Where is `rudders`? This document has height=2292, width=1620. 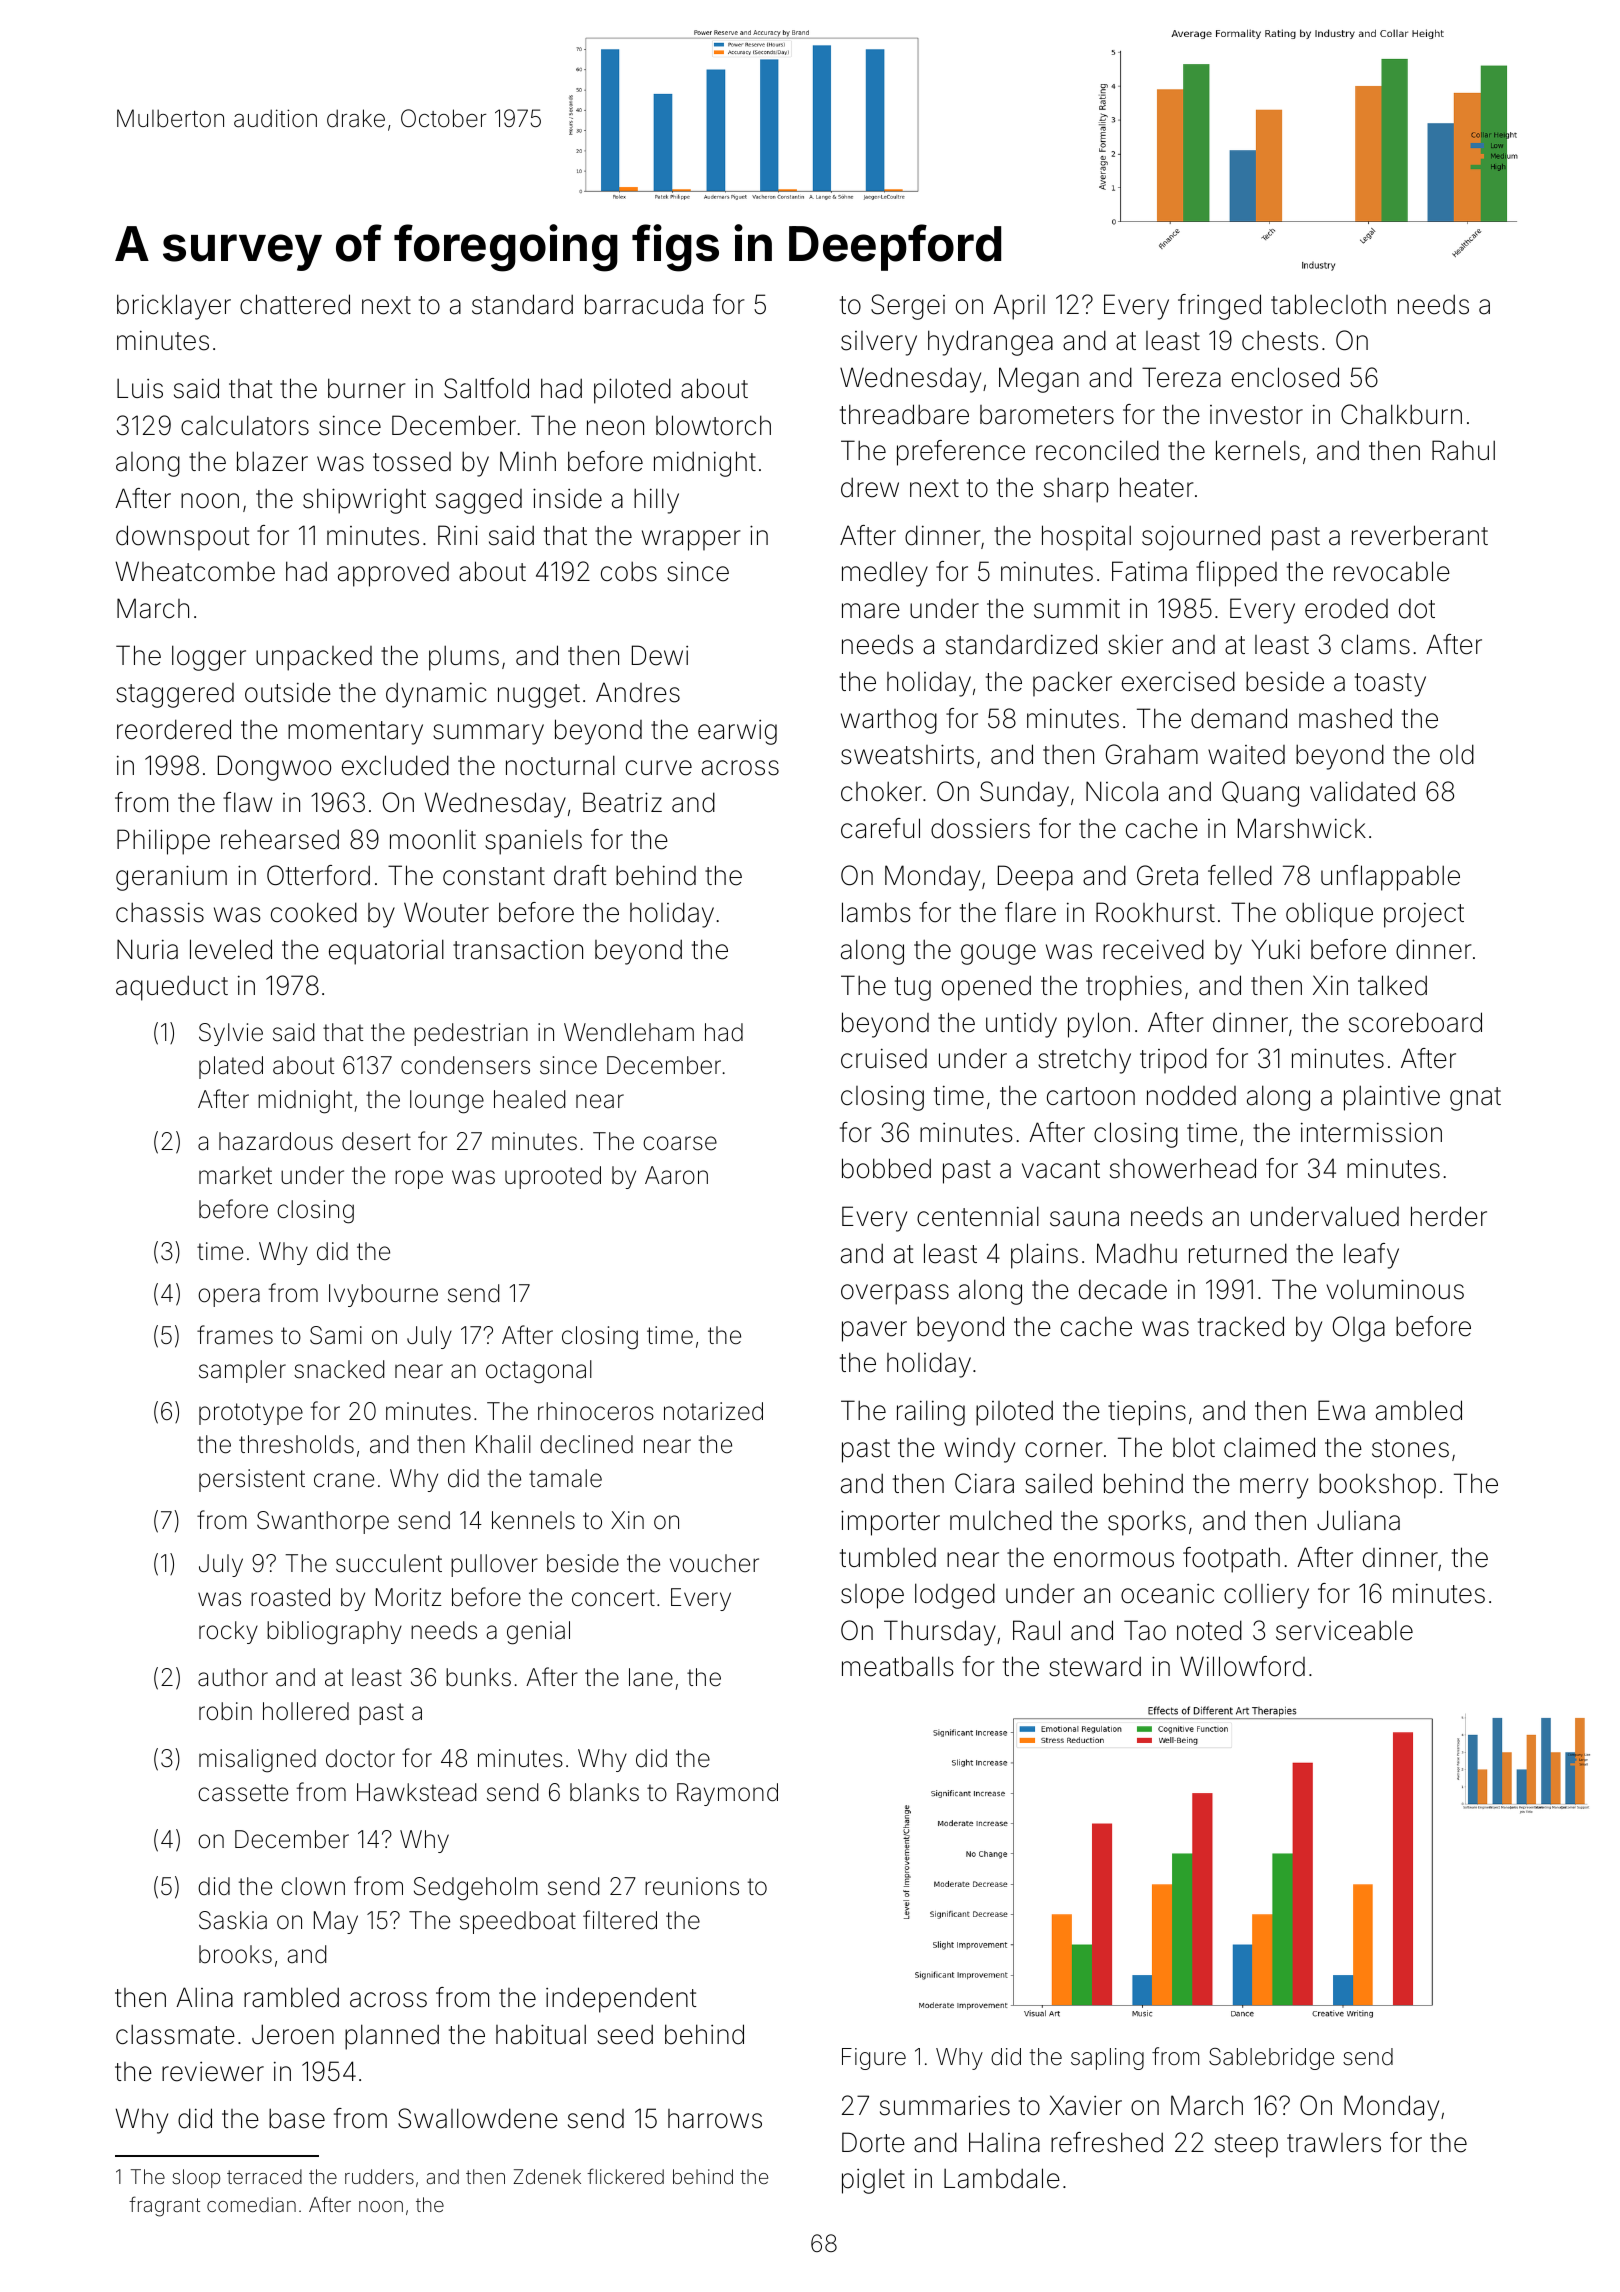 rudders is located at coordinates (379, 2176).
